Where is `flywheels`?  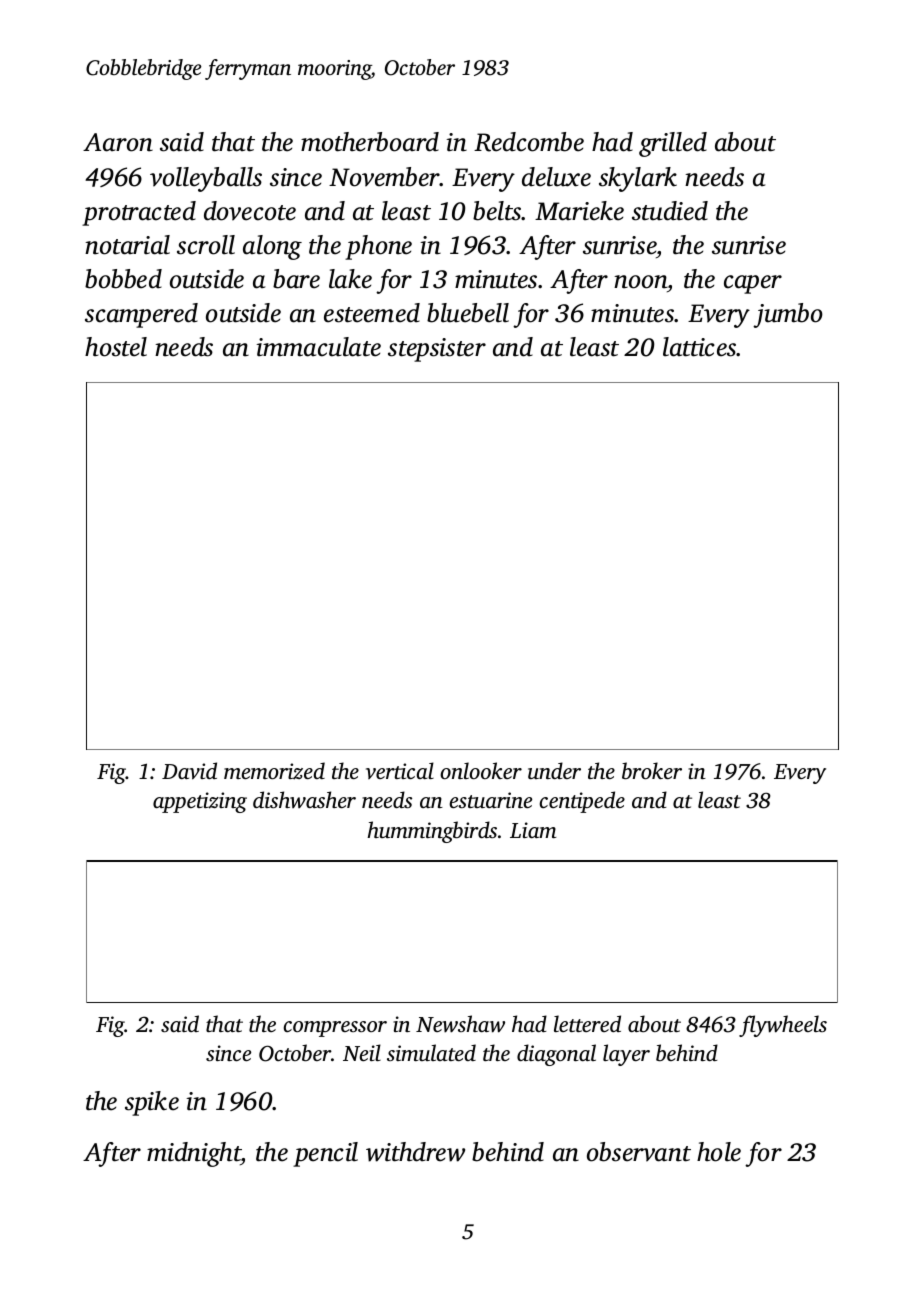
flywheels is located at coordinates (783, 1026).
